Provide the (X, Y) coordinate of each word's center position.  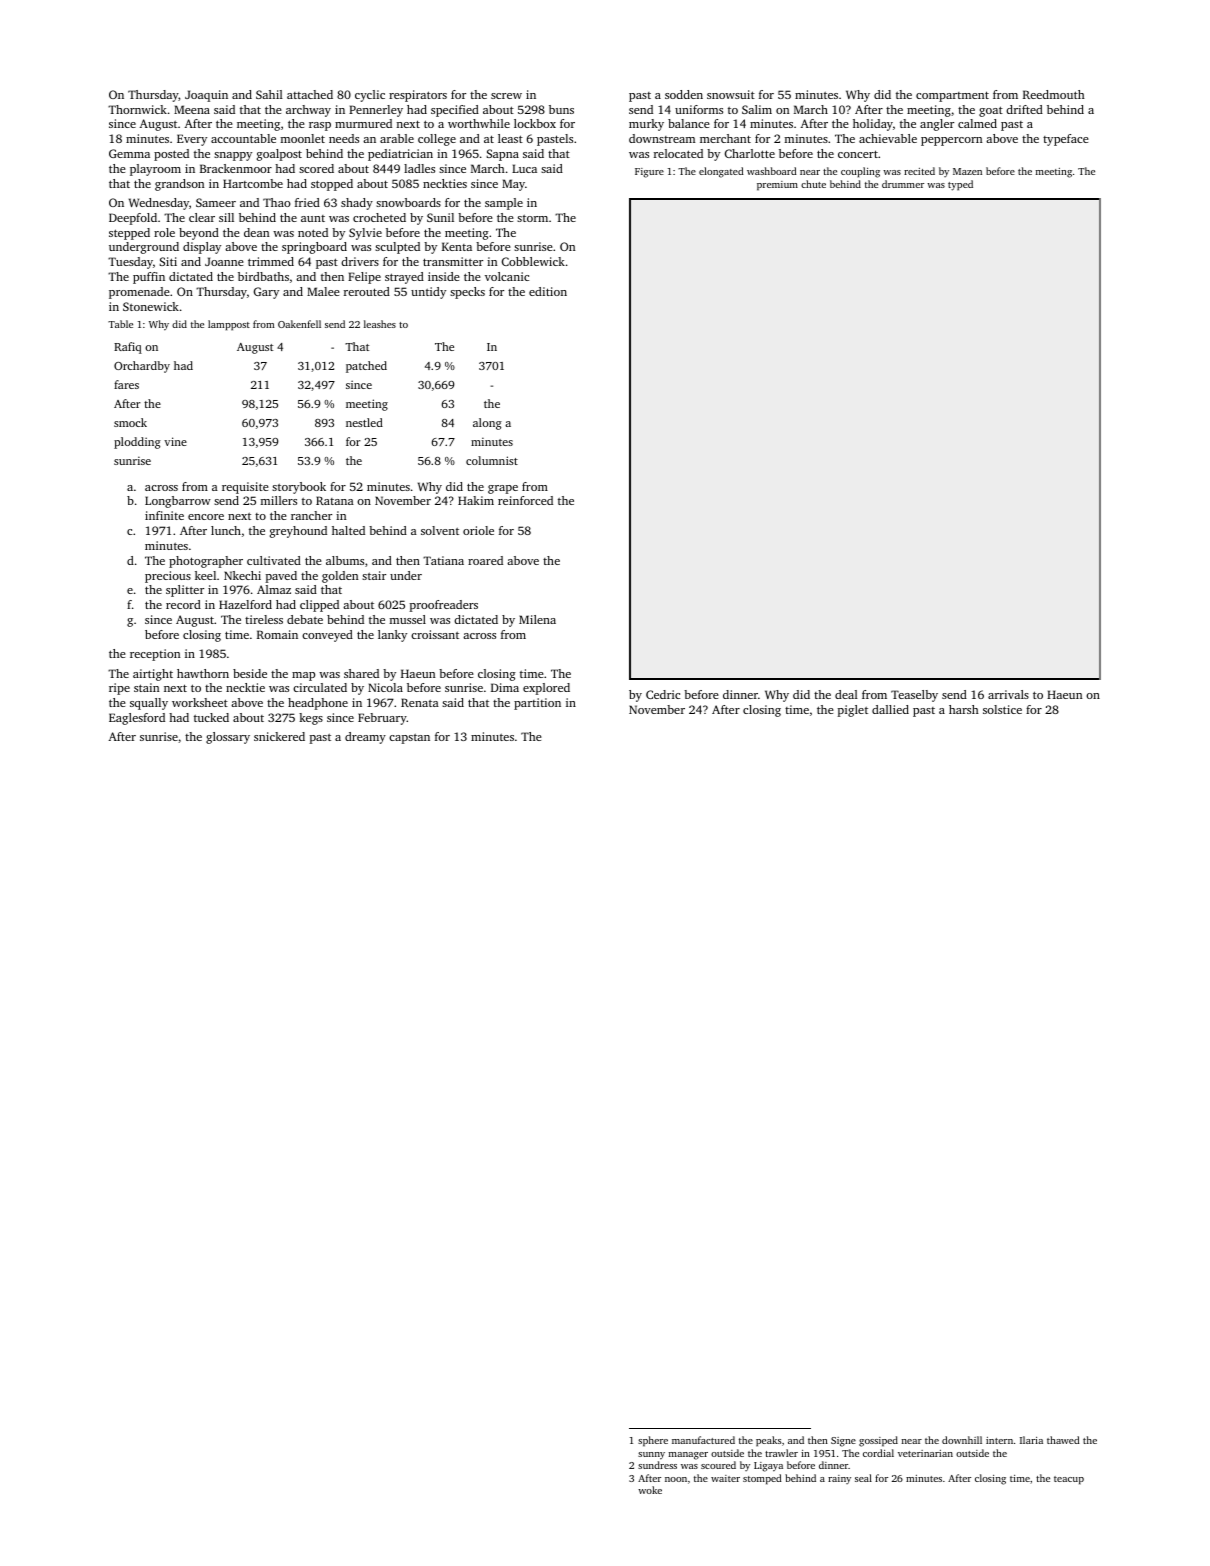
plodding (137, 443)
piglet (852, 711)
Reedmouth (1054, 94)
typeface (1066, 140)
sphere (653, 1441)
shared (361, 673)
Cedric (663, 694)
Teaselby (914, 696)
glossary (228, 738)
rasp (320, 126)
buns (561, 109)
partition (537, 704)
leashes (380, 324)
